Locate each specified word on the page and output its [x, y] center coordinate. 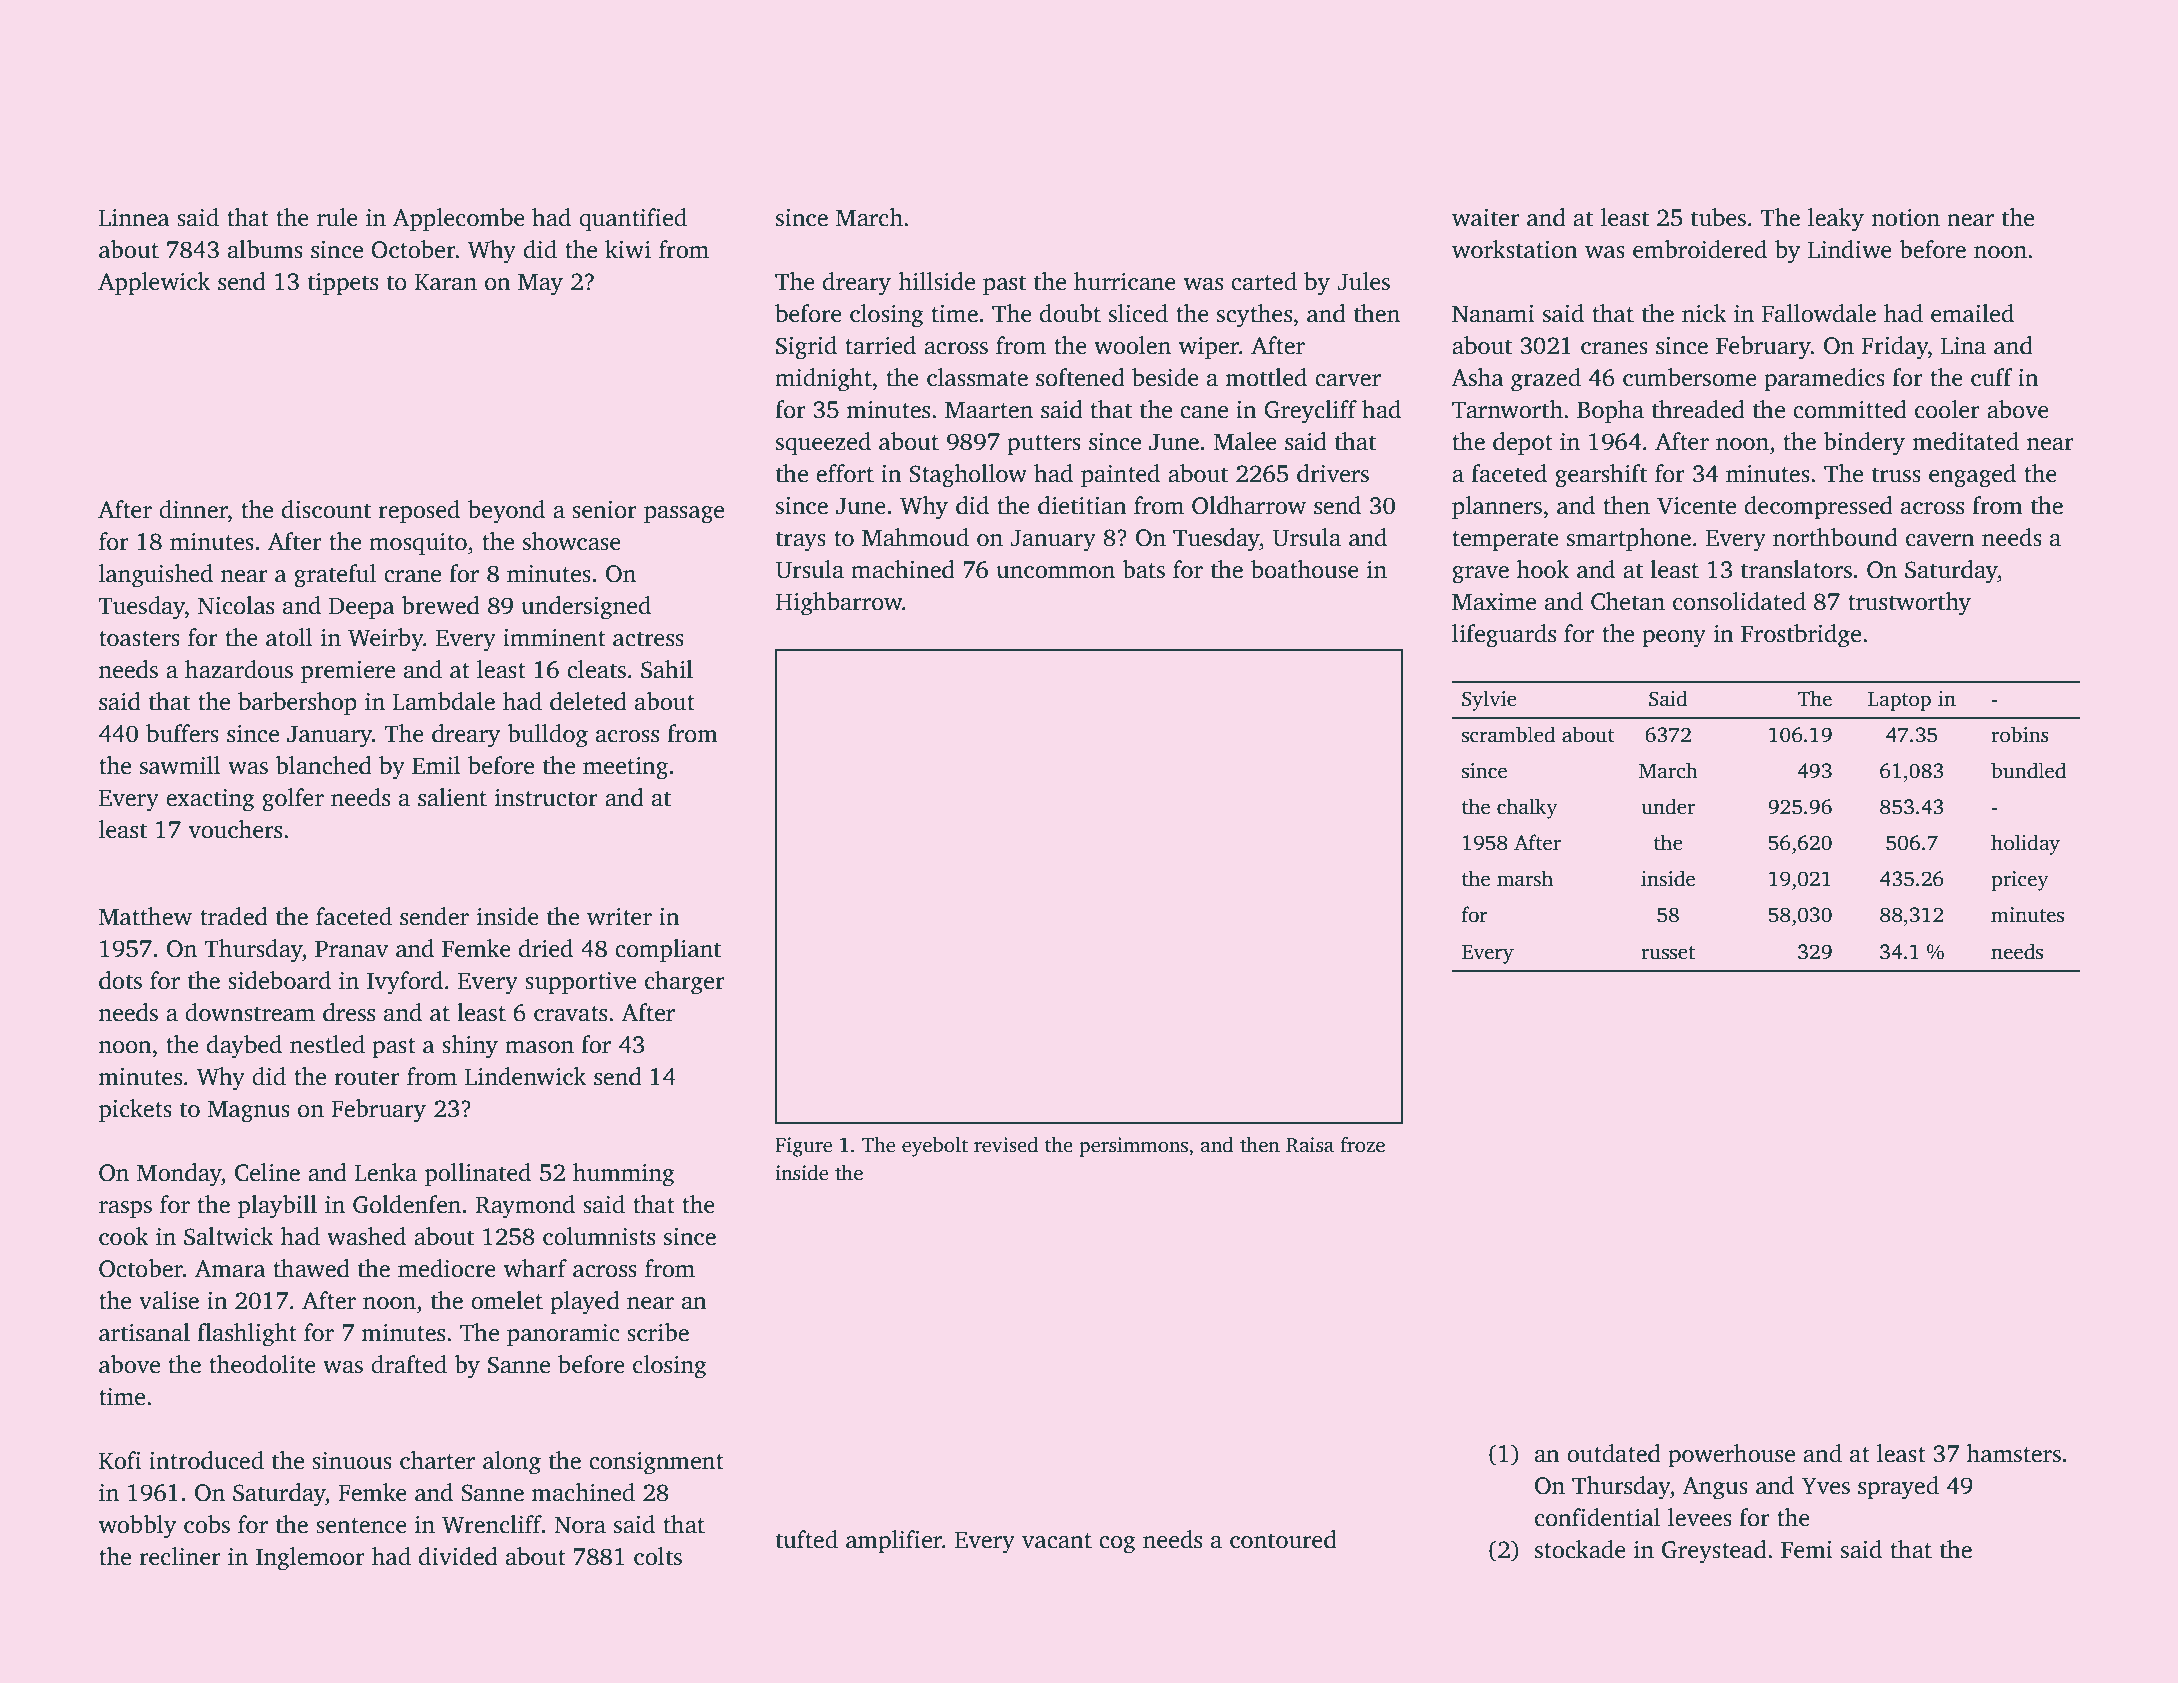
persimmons [1133, 1147]
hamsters [2014, 1453]
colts [658, 1556]
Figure [803, 1147]
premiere [348, 672]
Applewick [154, 284]
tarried [880, 345]
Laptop [1899, 701]
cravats [570, 1014]
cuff [1992, 377]
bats [1143, 569]
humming [624, 1175]
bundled [2028, 770]
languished [156, 576]
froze [1362, 1145]
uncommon [1055, 572]
